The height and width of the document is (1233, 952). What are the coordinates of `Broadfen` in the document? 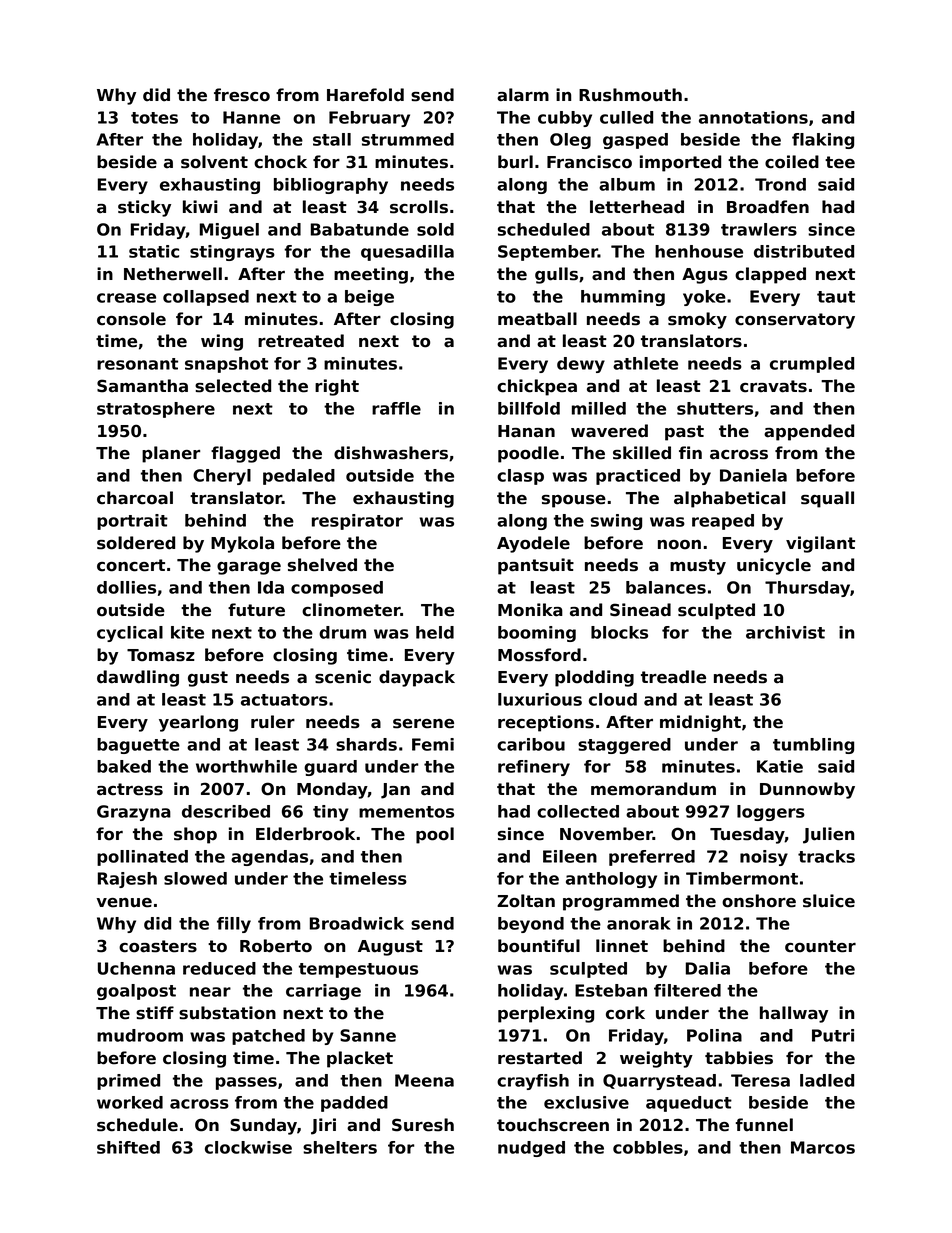 It's located at (768, 207).
